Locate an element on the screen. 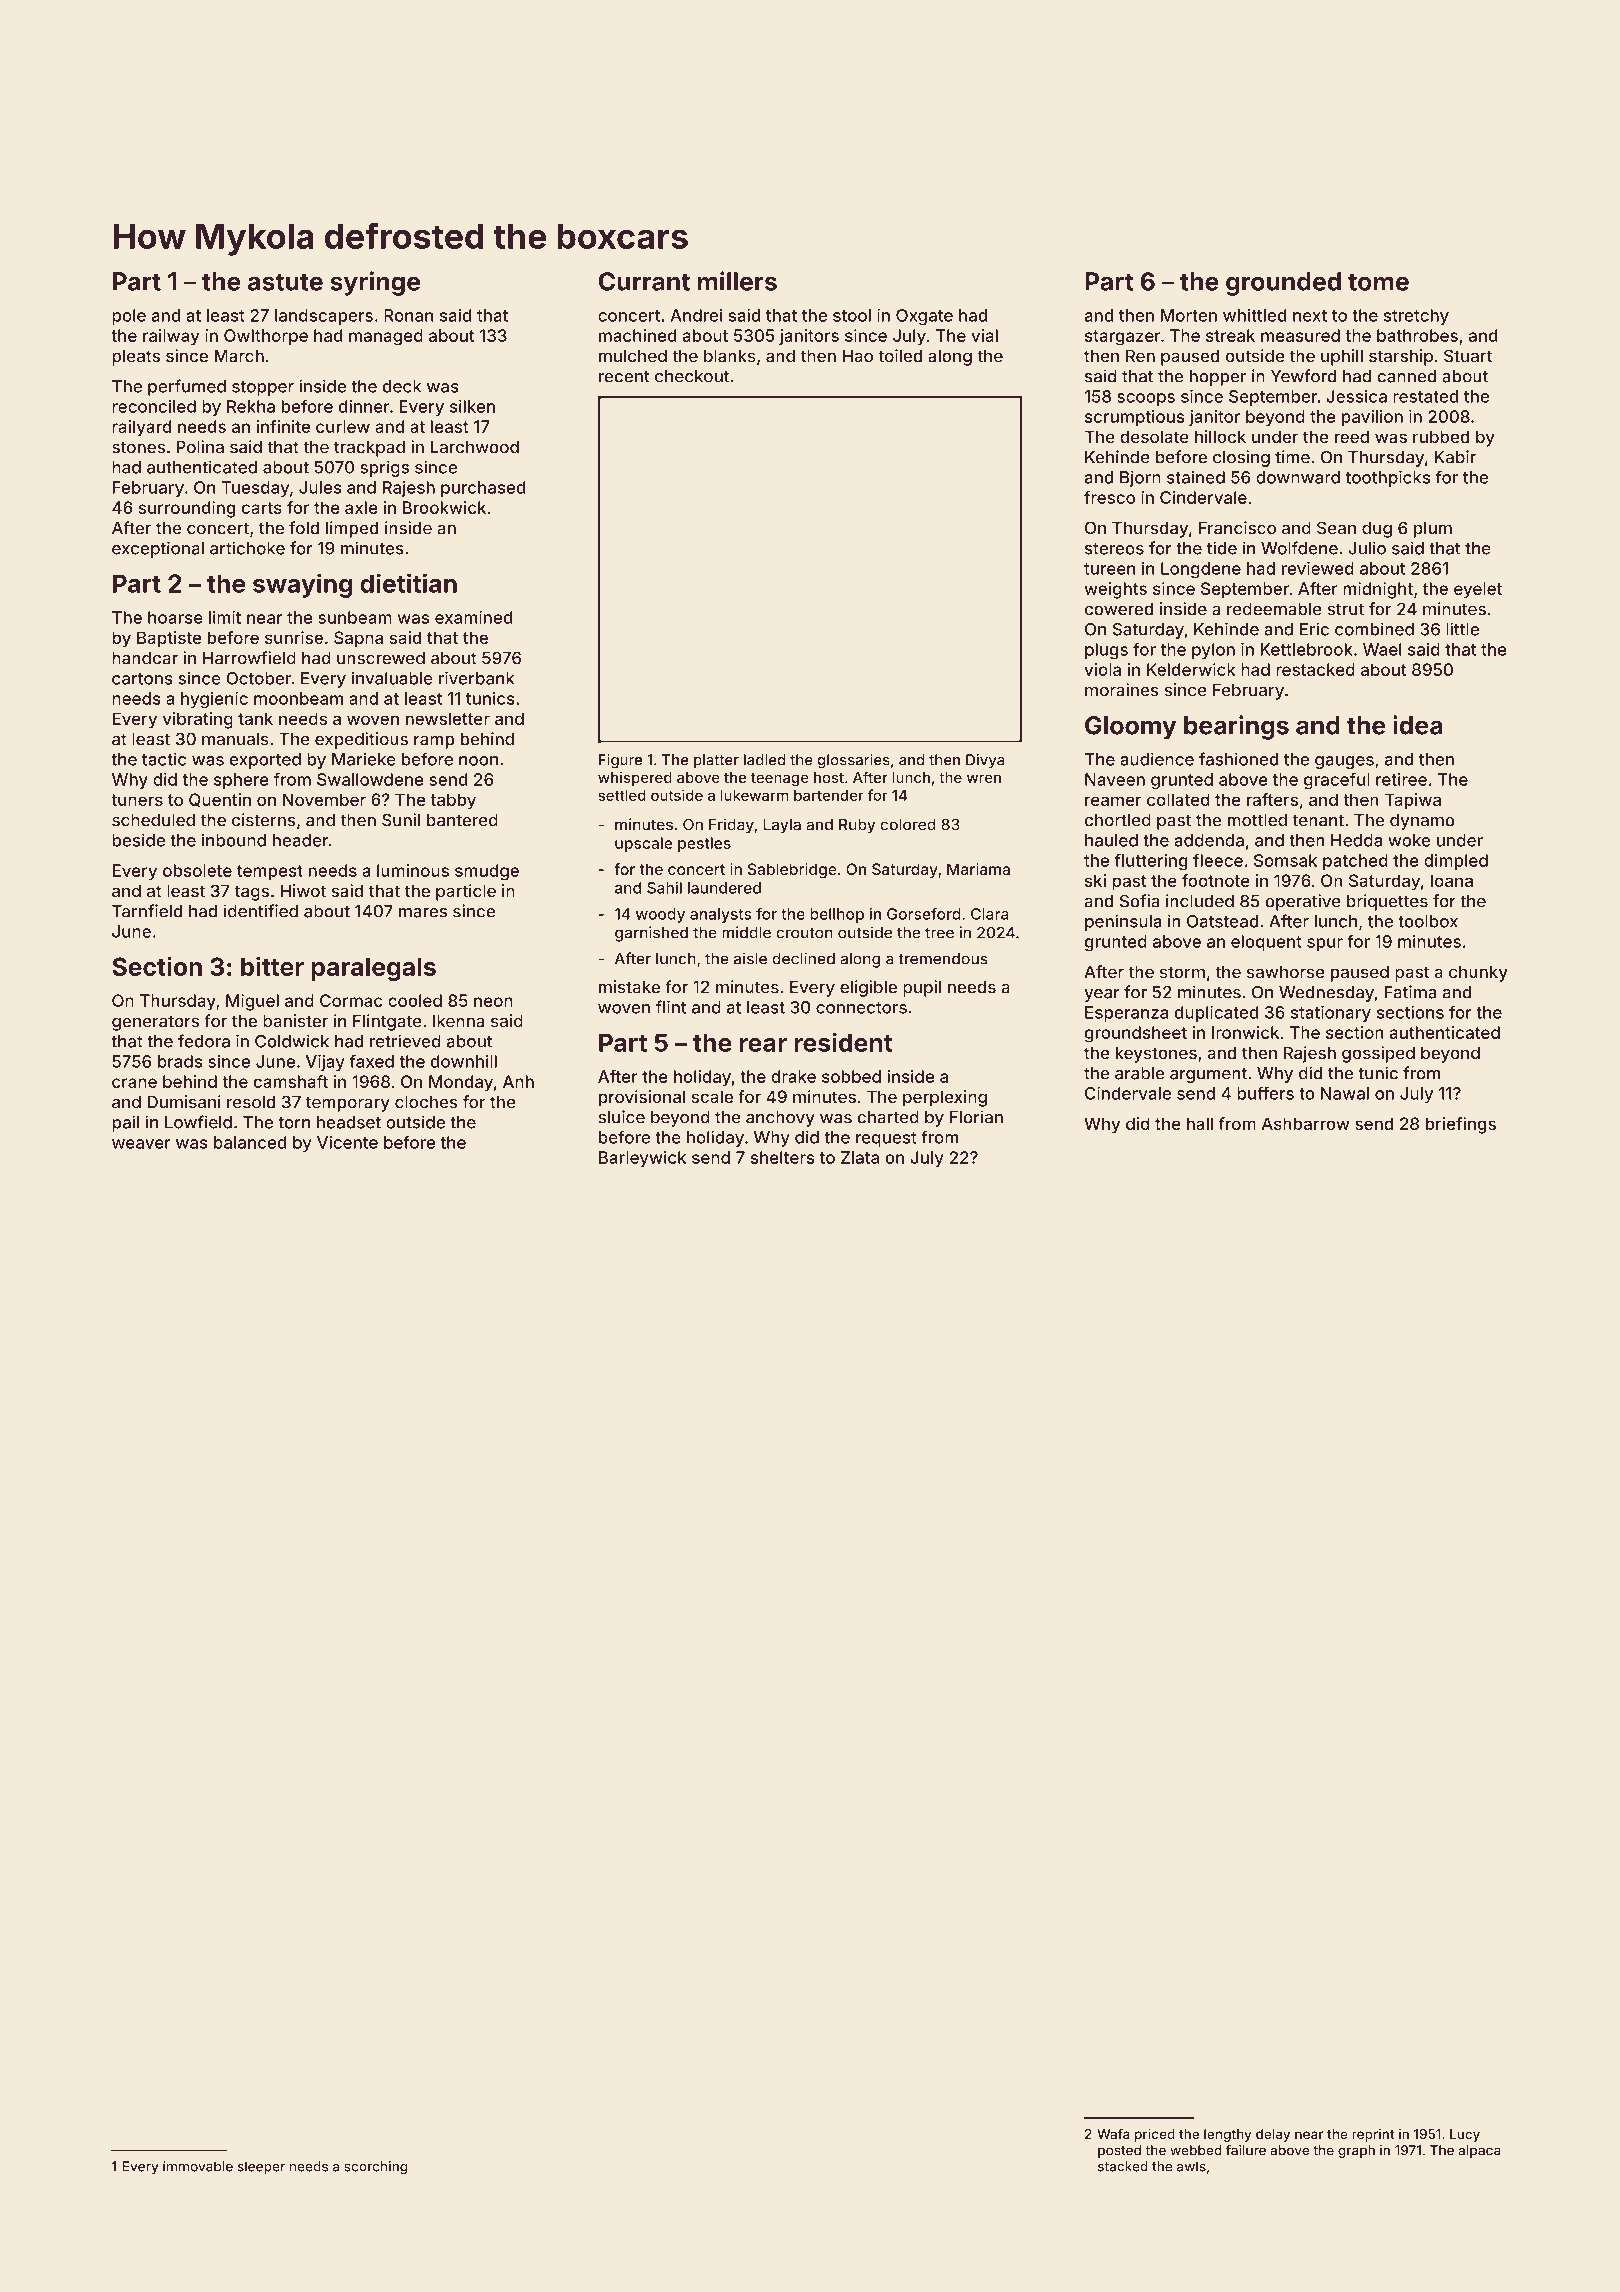 This screenshot has height=2292, width=1620. immovable is located at coordinates (198, 2166).
